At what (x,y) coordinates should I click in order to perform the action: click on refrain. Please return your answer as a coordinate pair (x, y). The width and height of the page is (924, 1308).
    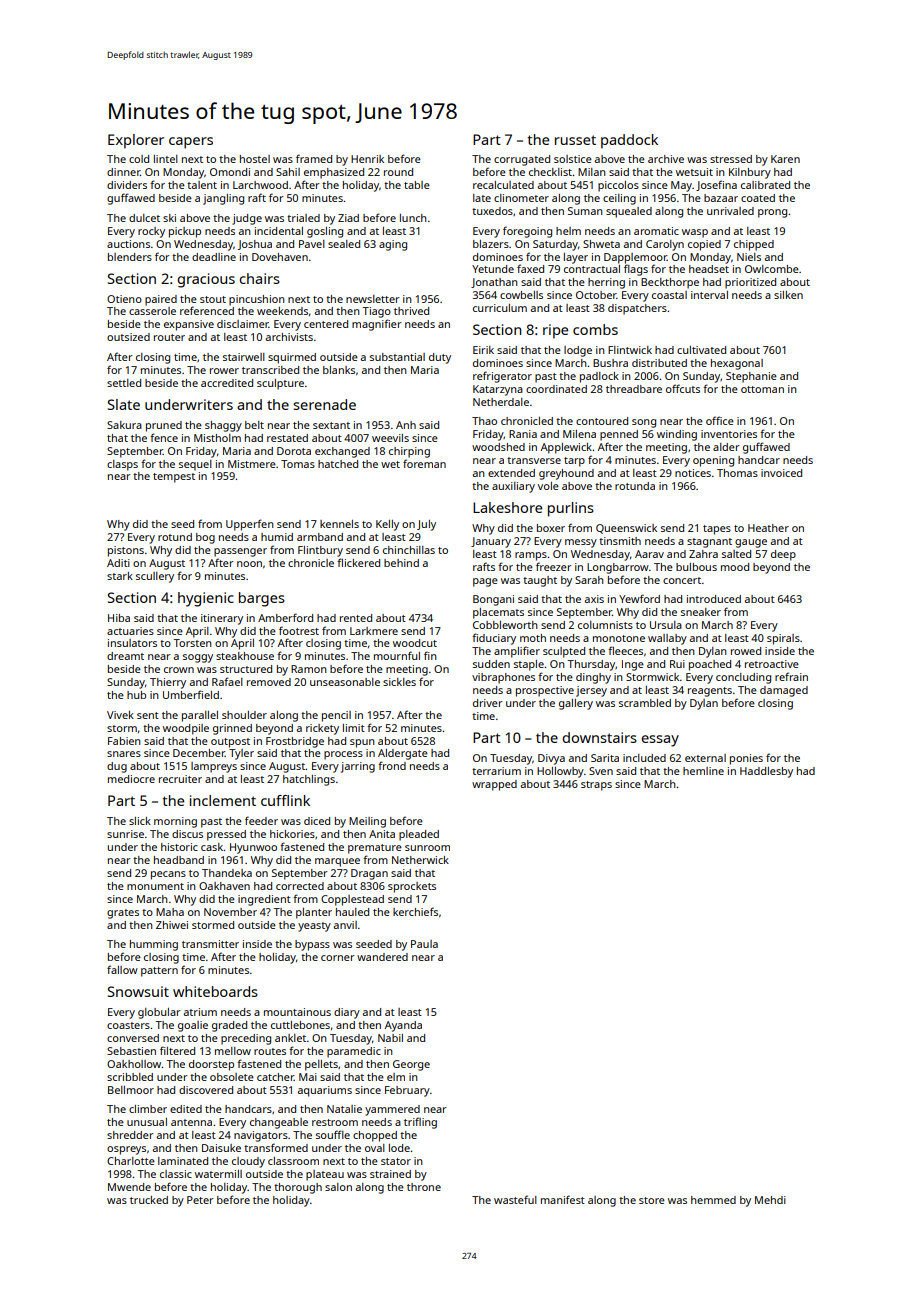
    Looking at the image, I should click on (791, 676).
